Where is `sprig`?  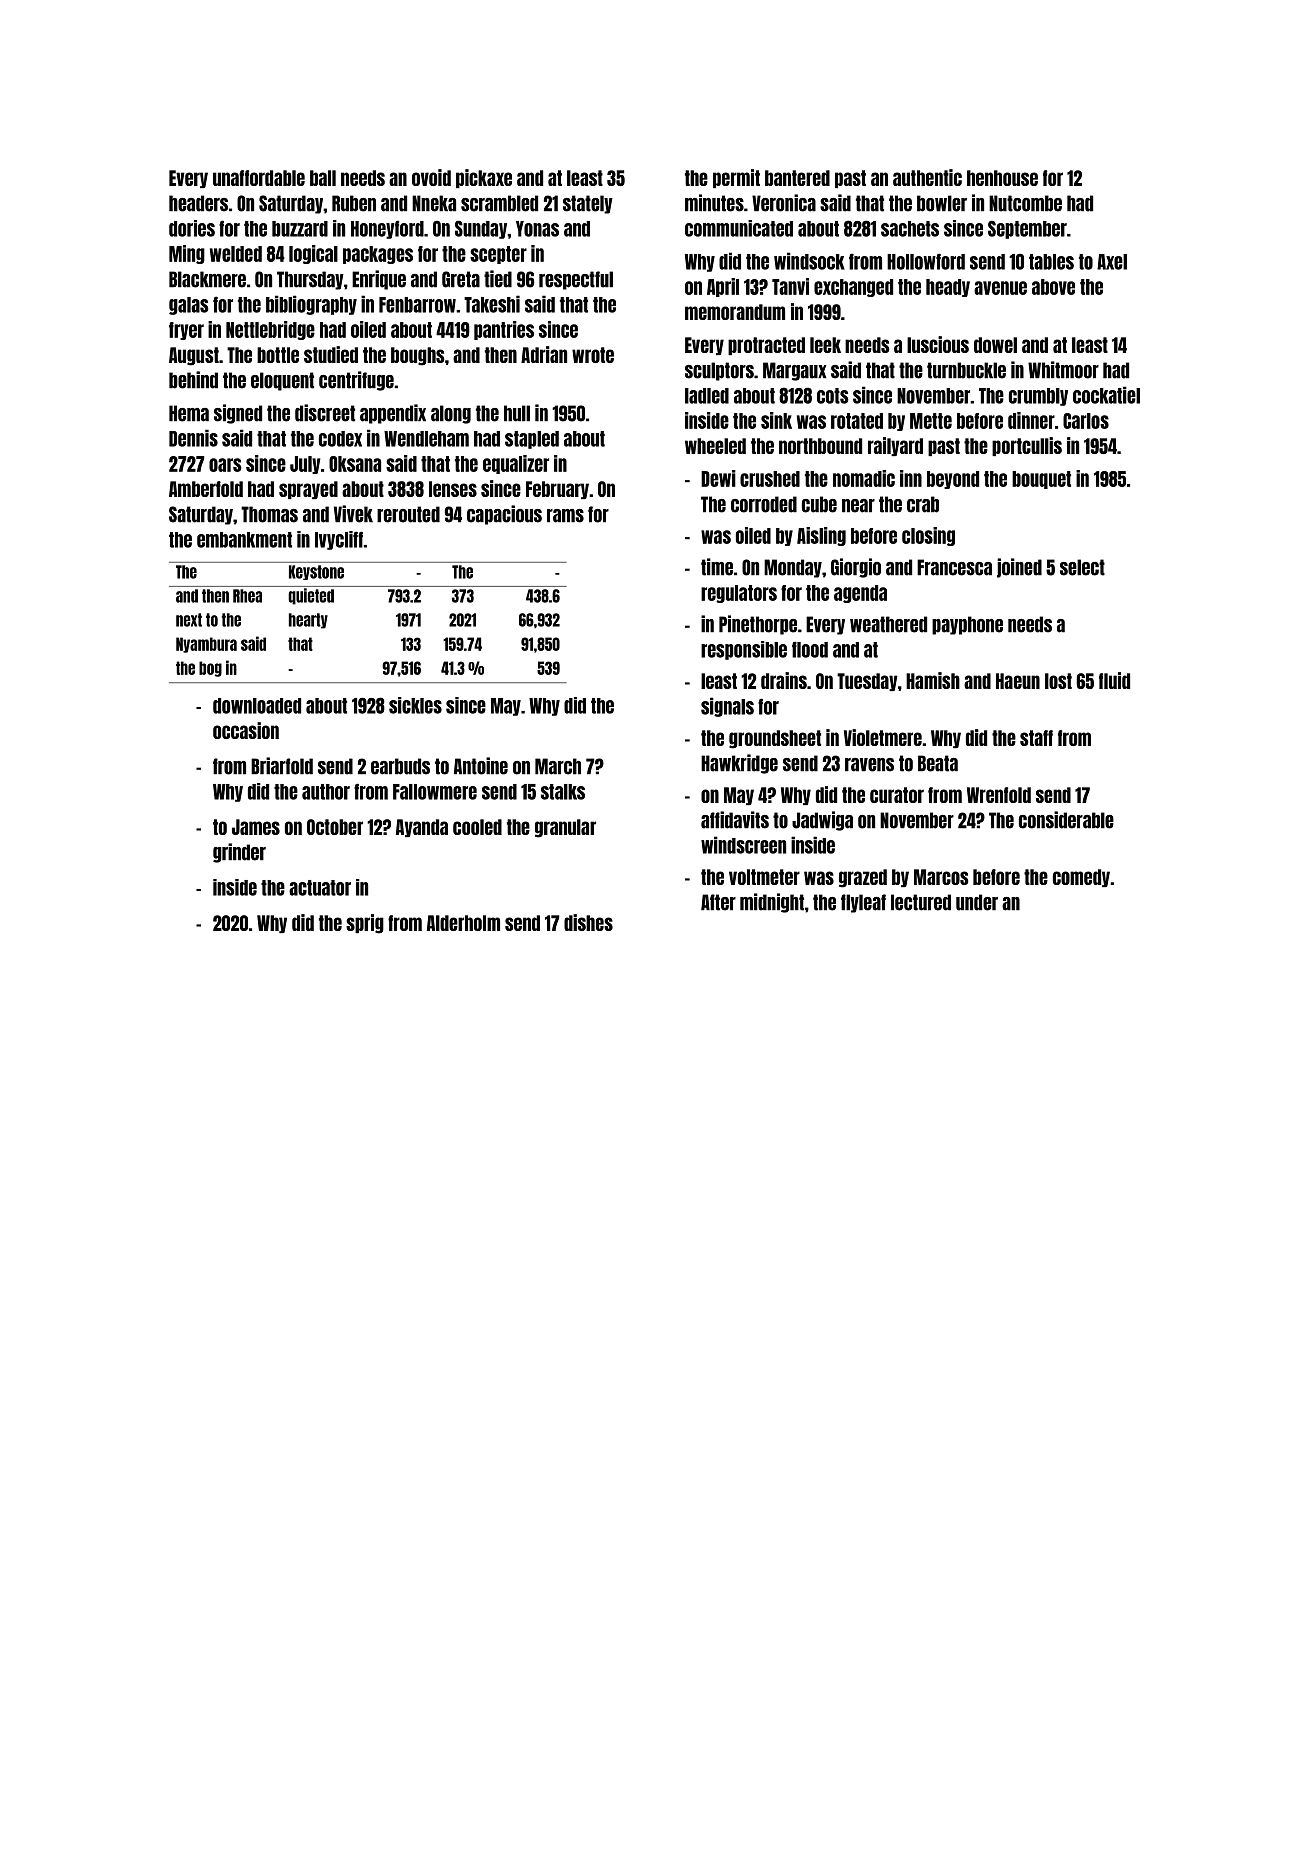
sprig is located at coordinates (365, 924).
